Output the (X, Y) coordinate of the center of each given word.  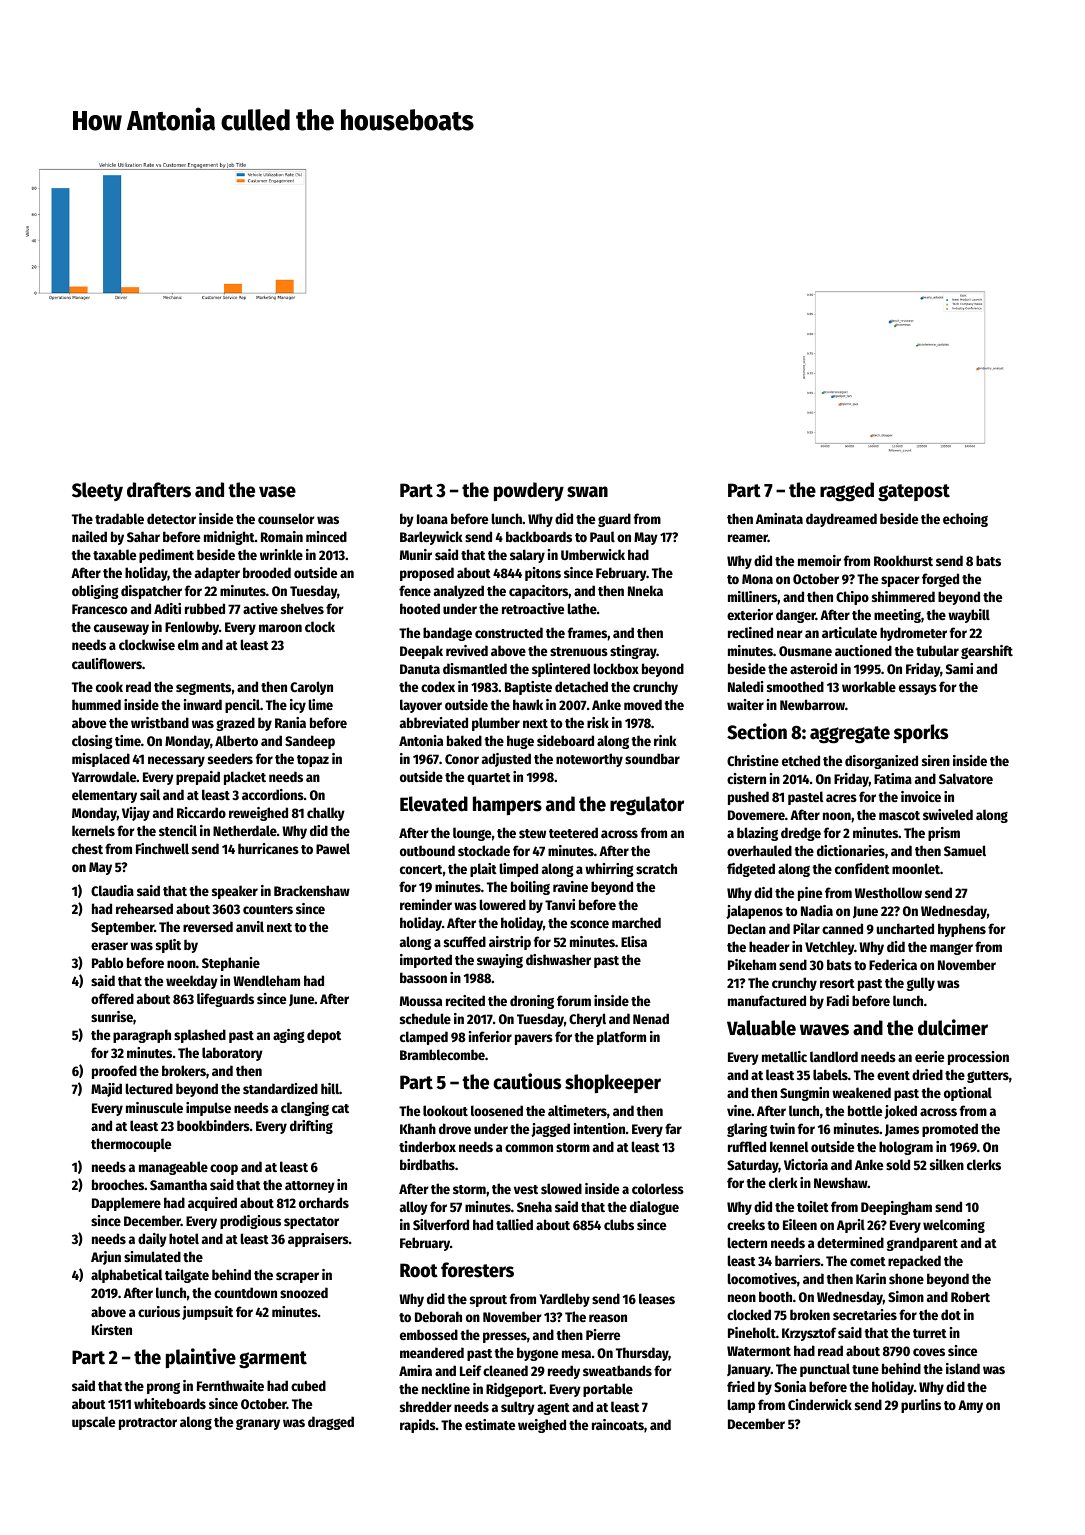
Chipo (852, 598)
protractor (148, 1424)
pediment (166, 556)
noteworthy (589, 760)
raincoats (618, 1424)
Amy (970, 1406)
